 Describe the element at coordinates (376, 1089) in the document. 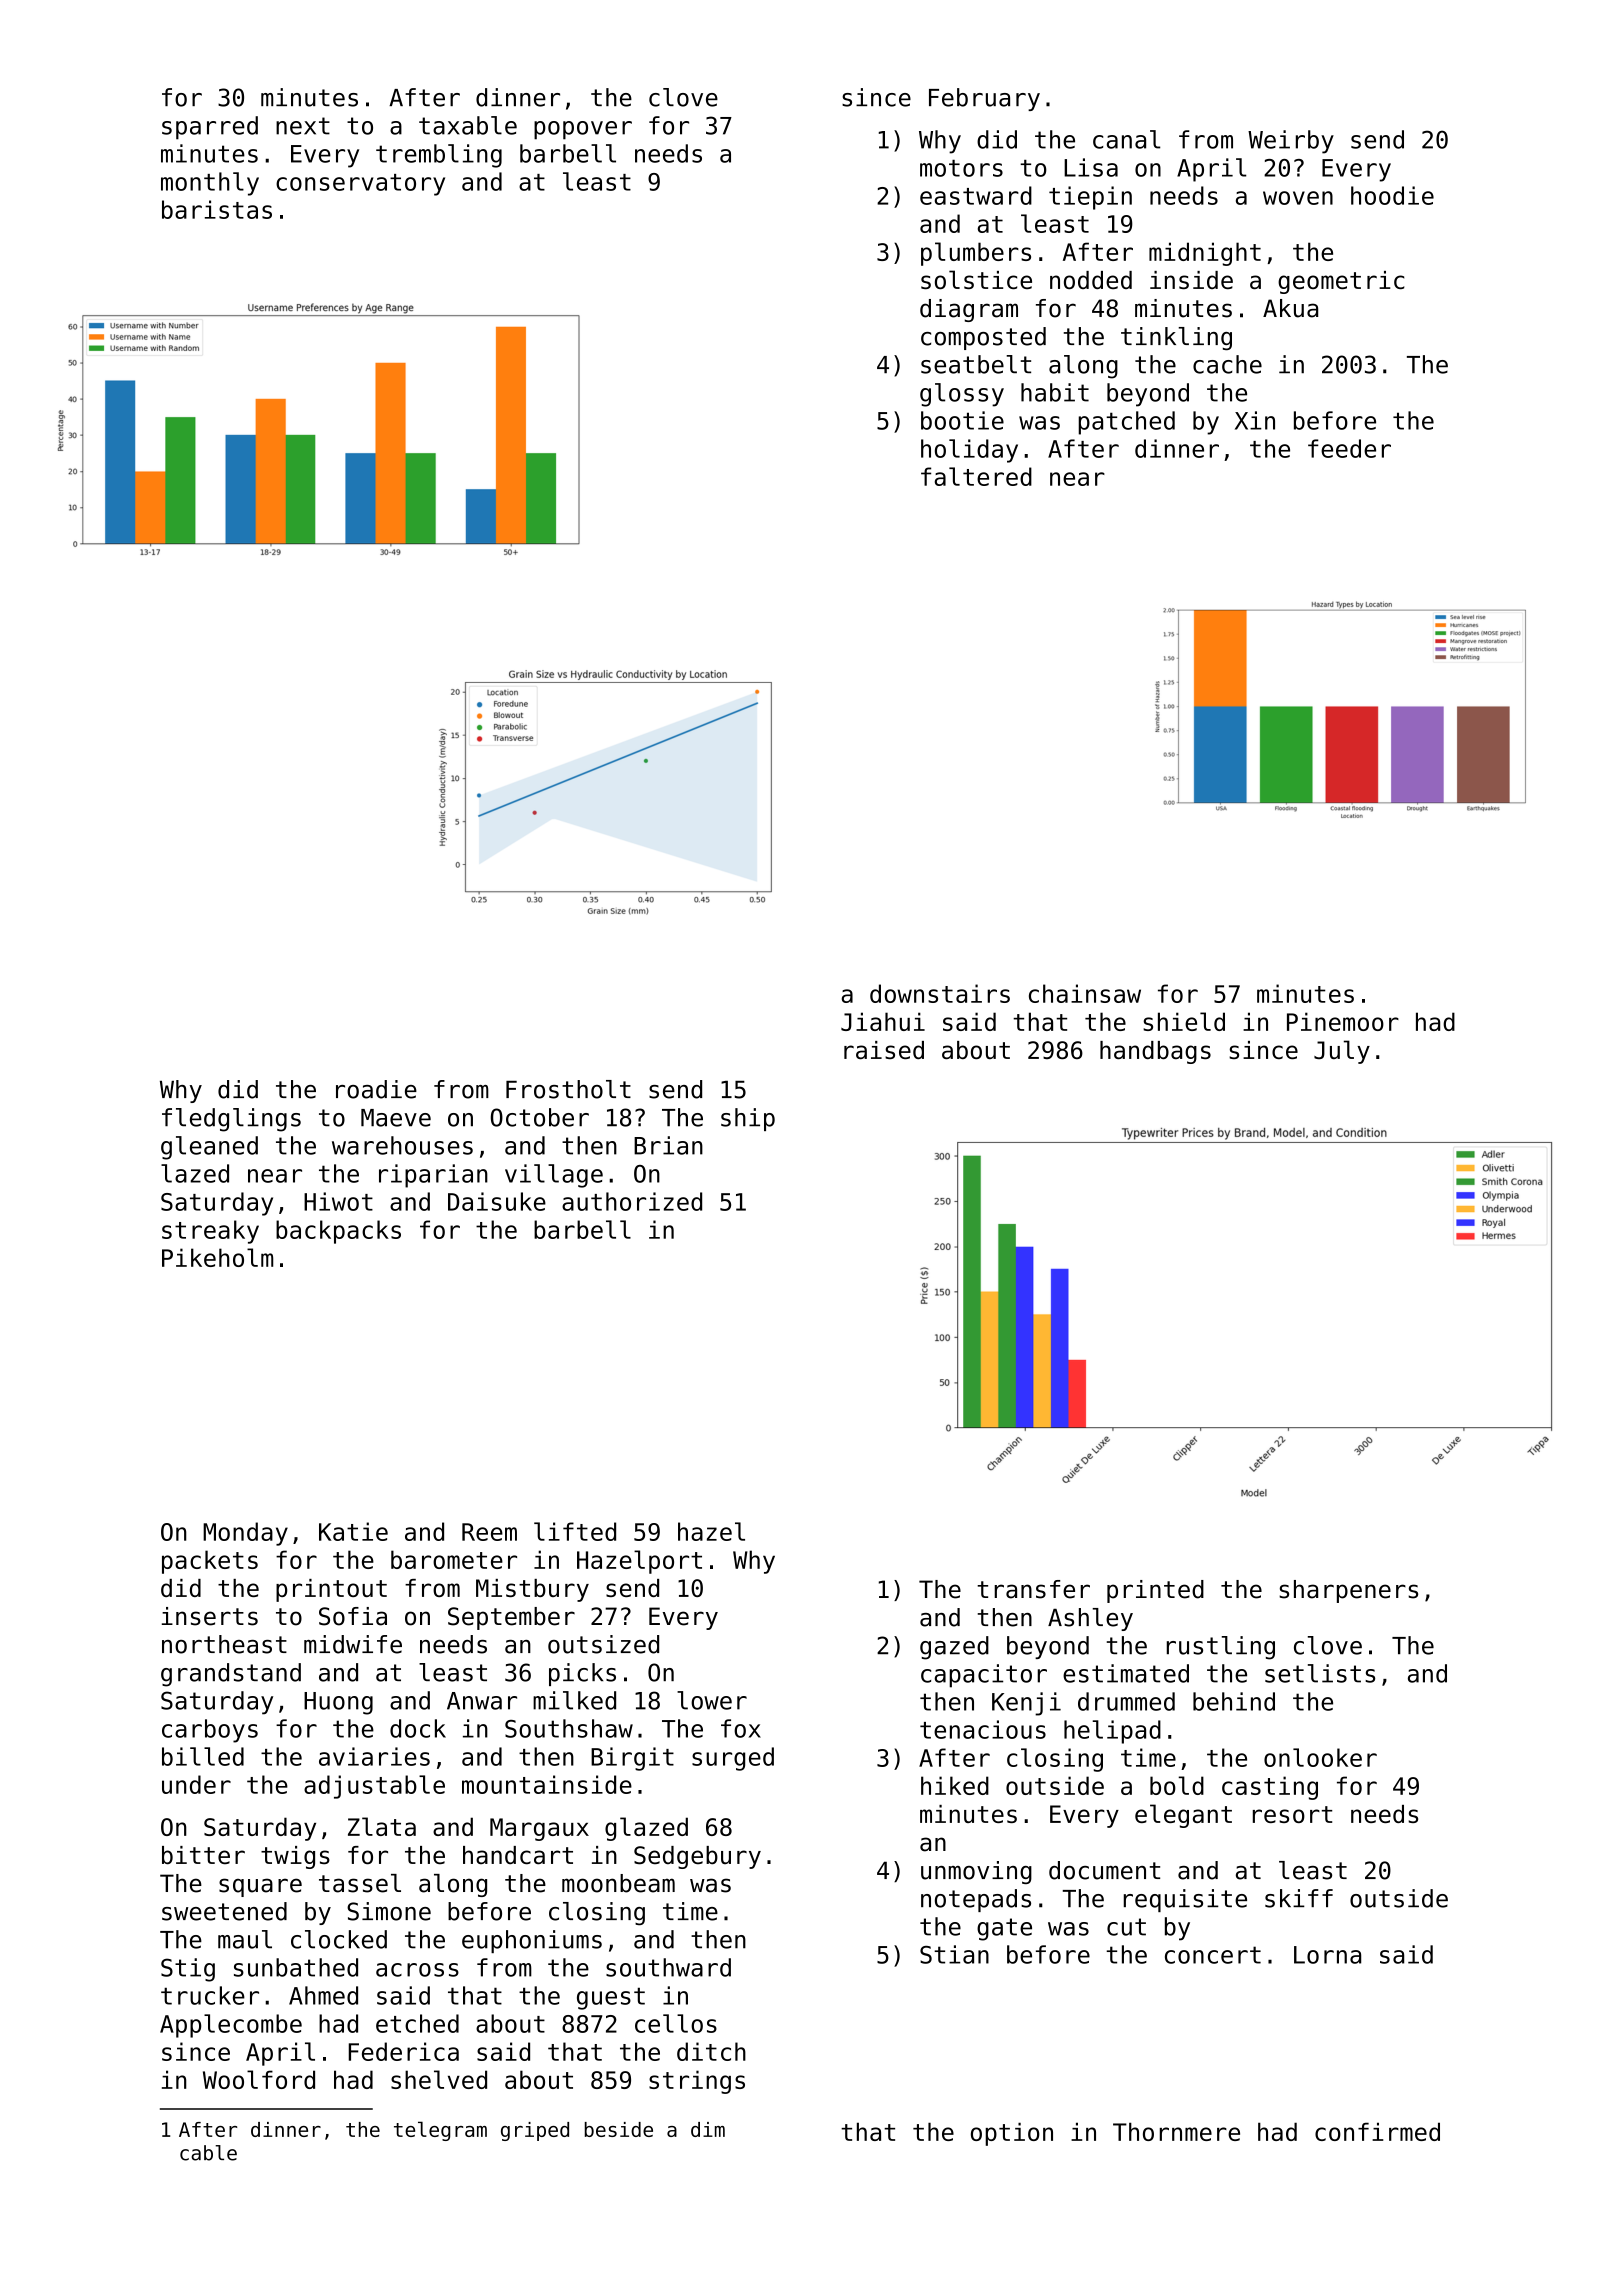

I see `roadie` at that location.
